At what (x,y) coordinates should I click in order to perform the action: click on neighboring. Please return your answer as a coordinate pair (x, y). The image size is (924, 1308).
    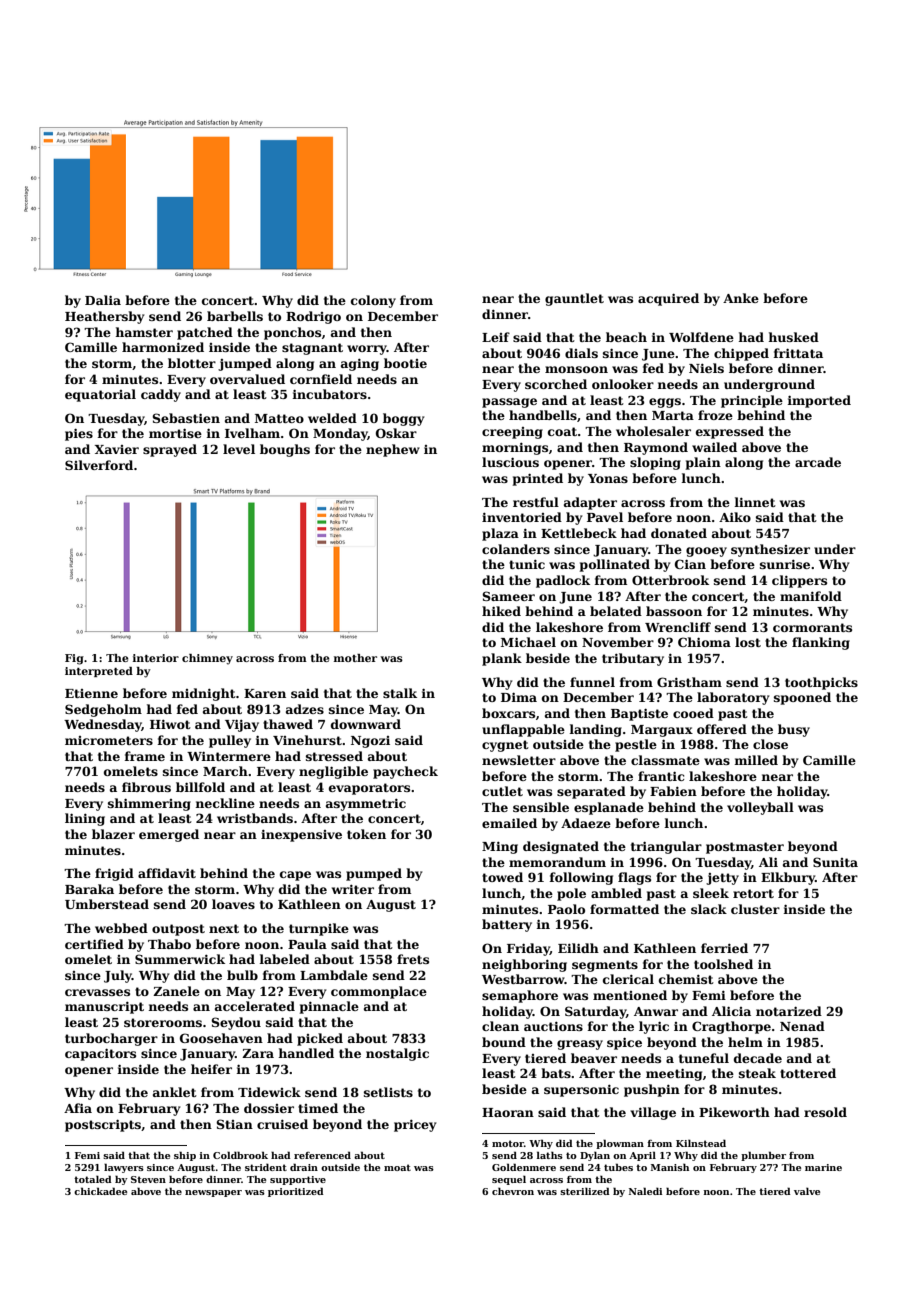
    Looking at the image, I should click on (524, 965).
